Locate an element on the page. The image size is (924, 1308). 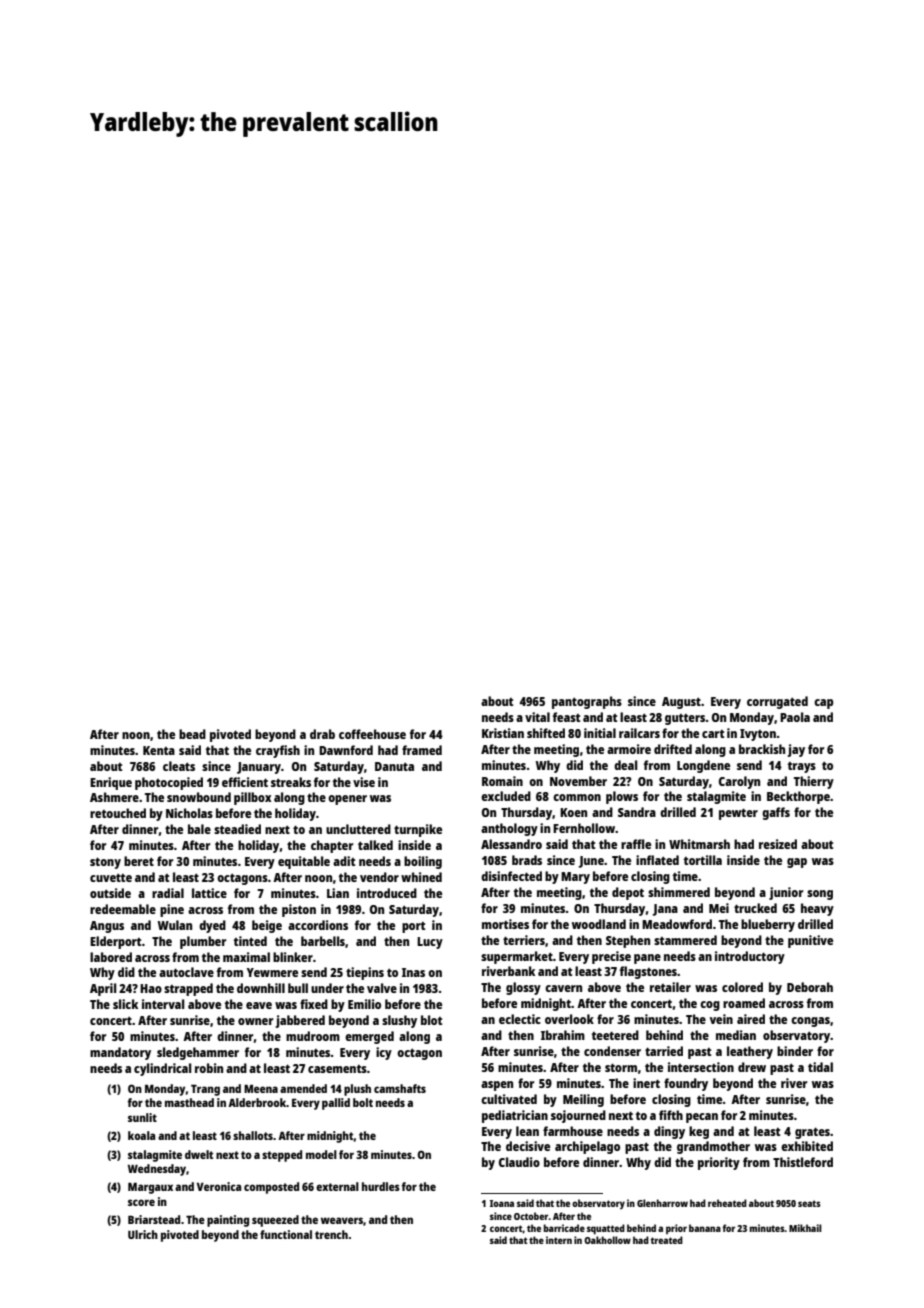
stepped is located at coordinates (282, 1156).
